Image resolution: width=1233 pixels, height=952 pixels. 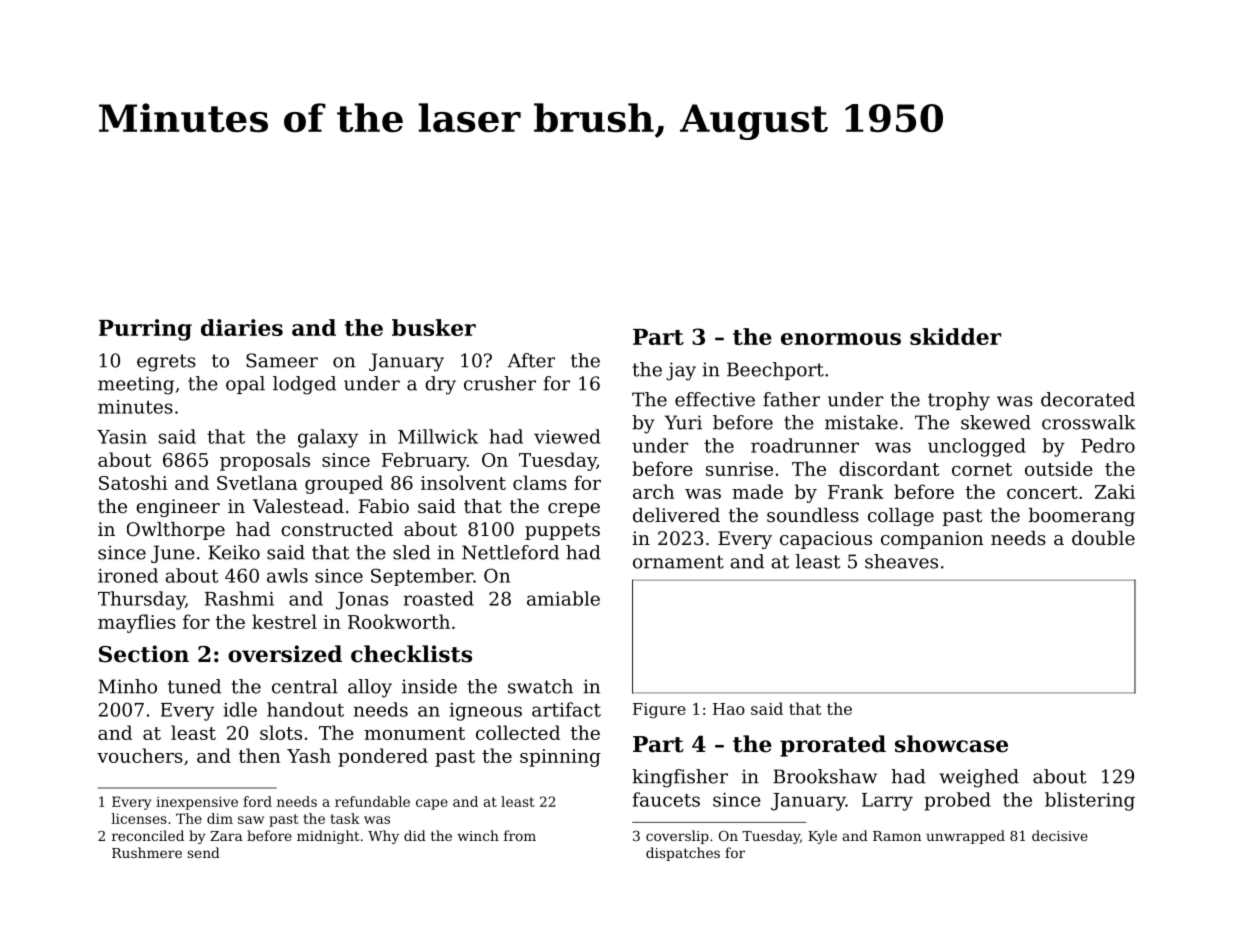 I want to click on Purring, so click(x=145, y=330).
